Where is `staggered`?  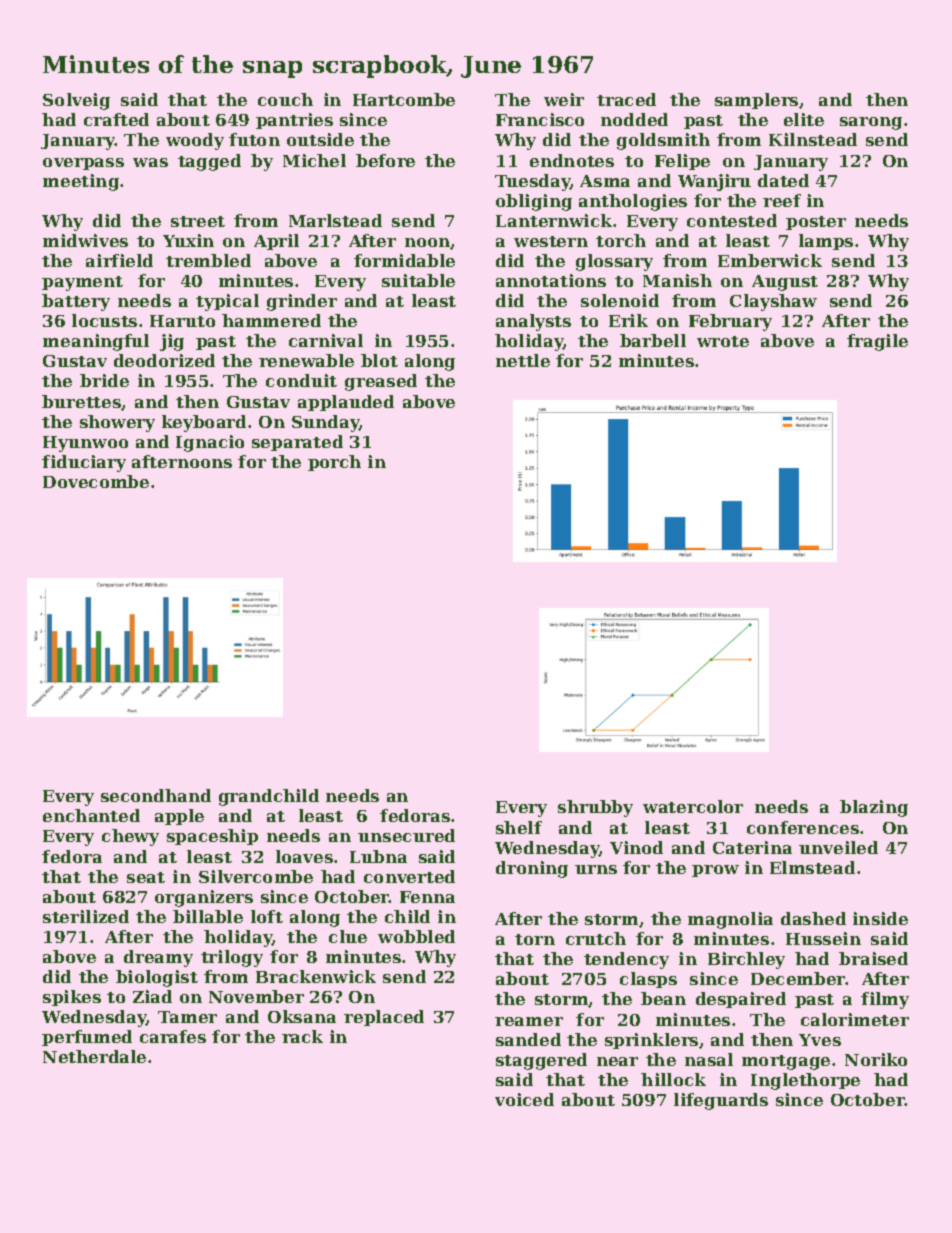 staggered is located at coordinates (541, 1061).
